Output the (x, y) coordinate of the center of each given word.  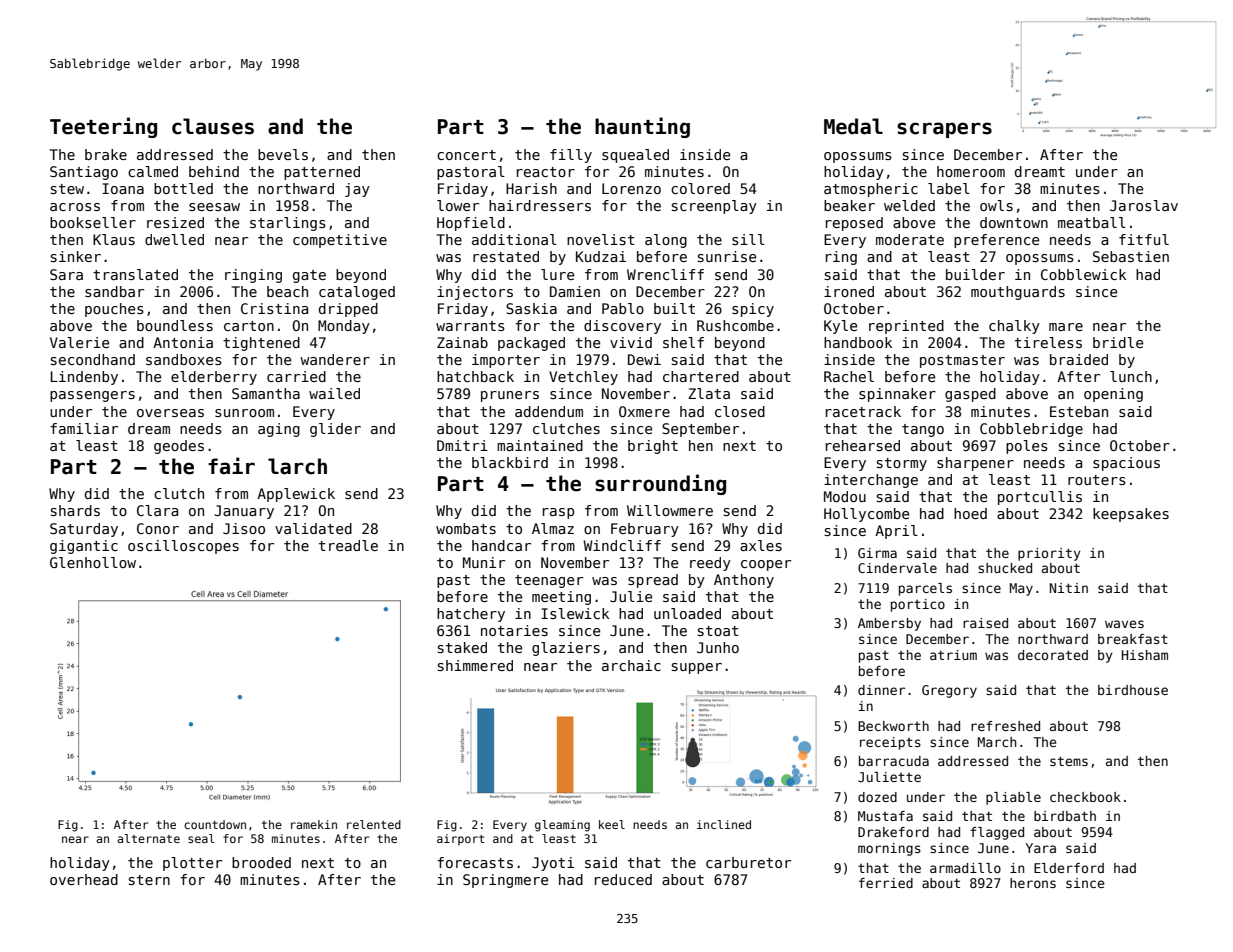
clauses (213, 126)
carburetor (748, 862)
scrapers (944, 130)
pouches (114, 310)
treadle (348, 545)
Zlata (709, 393)
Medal (853, 126)
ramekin (314, 824)
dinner (881, 690)
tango (923, 430)
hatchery (471, 615)
